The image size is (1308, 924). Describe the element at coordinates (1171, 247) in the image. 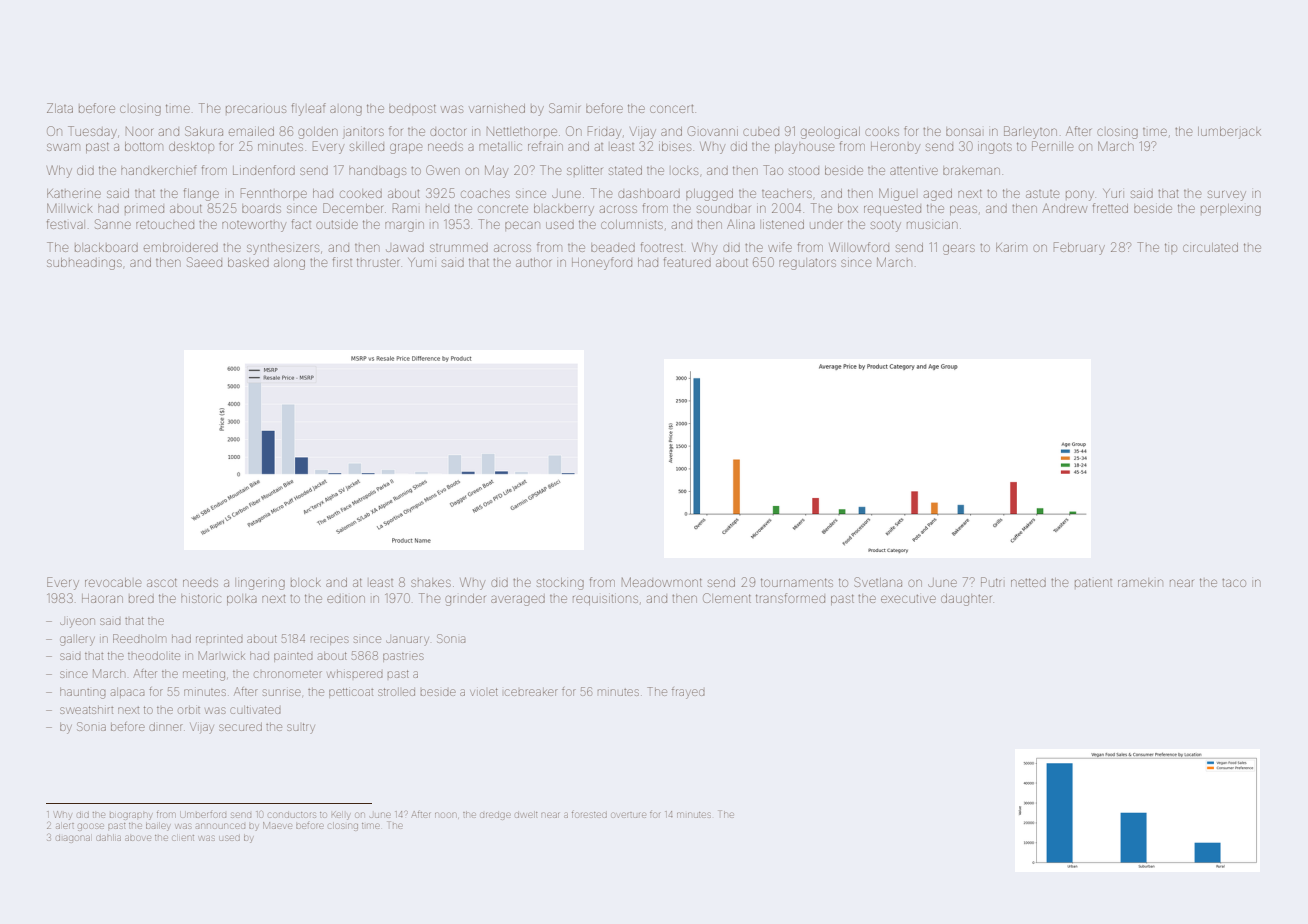

I see `tip` at that location.
